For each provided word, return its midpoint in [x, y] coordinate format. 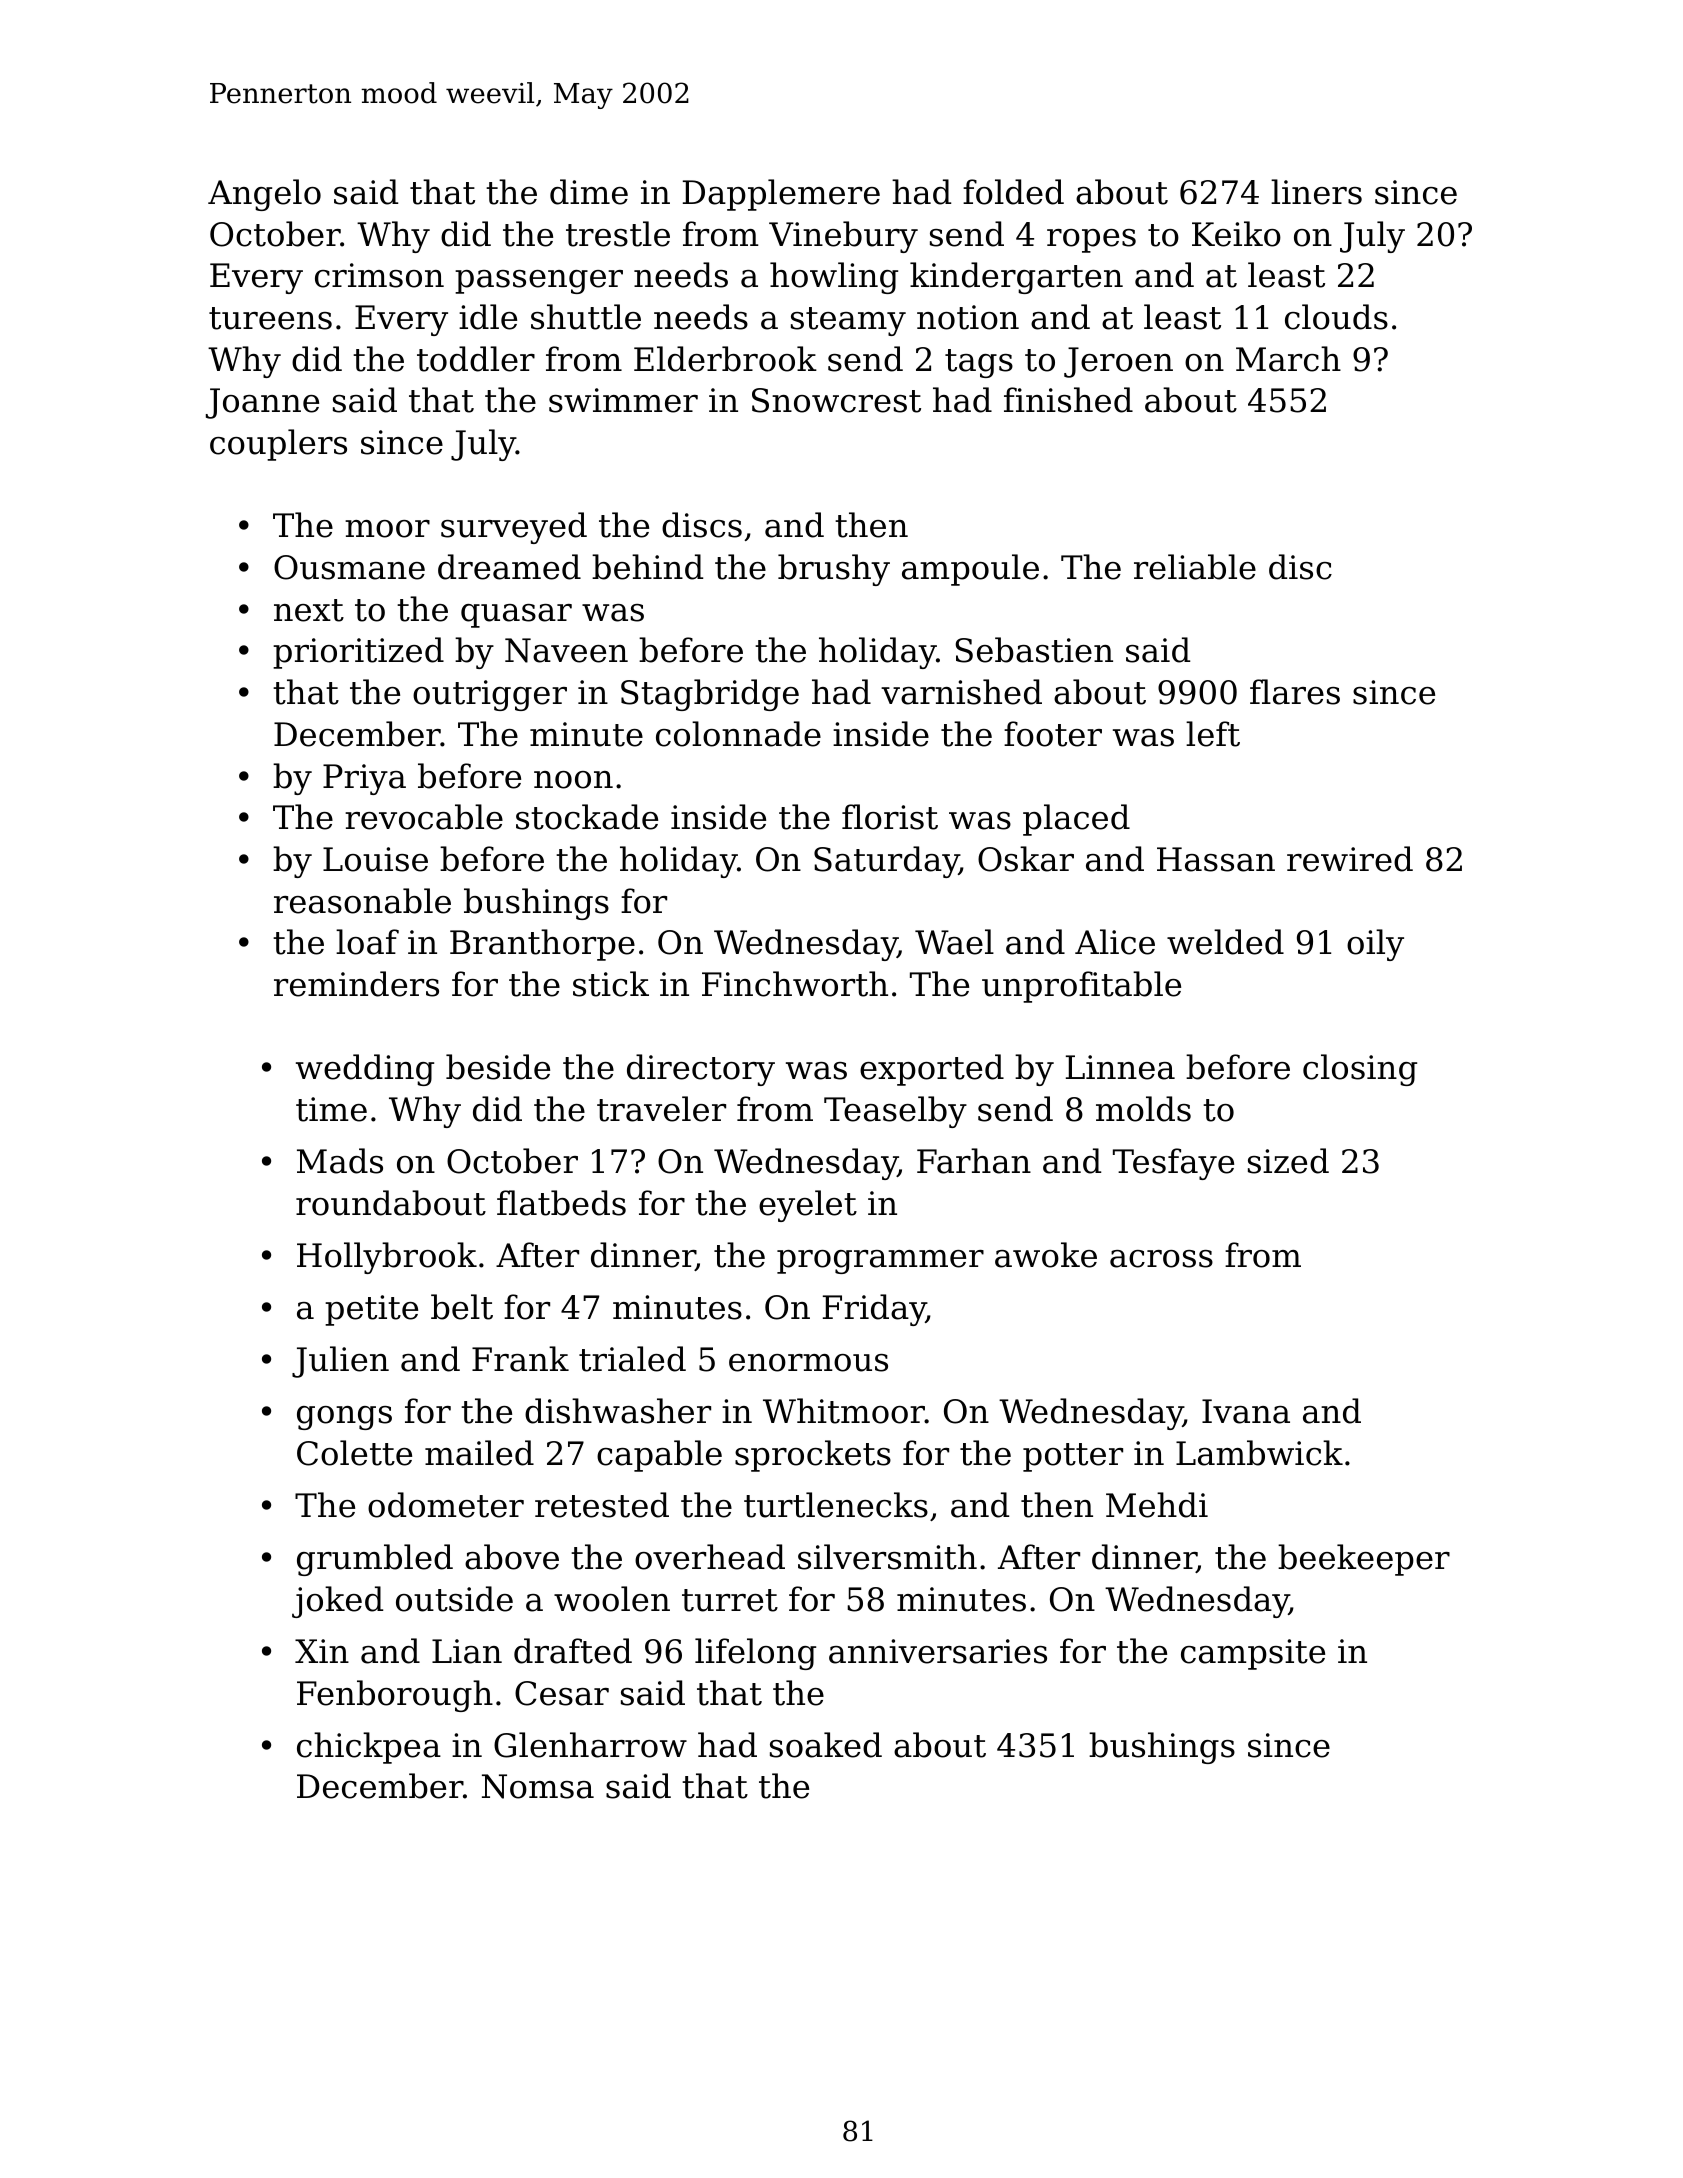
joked [337, 1602]
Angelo [264, 195]
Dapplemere [781, 195]
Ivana [1246, 1411]
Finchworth [795, 984]
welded [1225, 942]
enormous [808, 1363]
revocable [424, 817]
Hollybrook [387, 1258]
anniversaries [938, 1651]
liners [1316, 192]
